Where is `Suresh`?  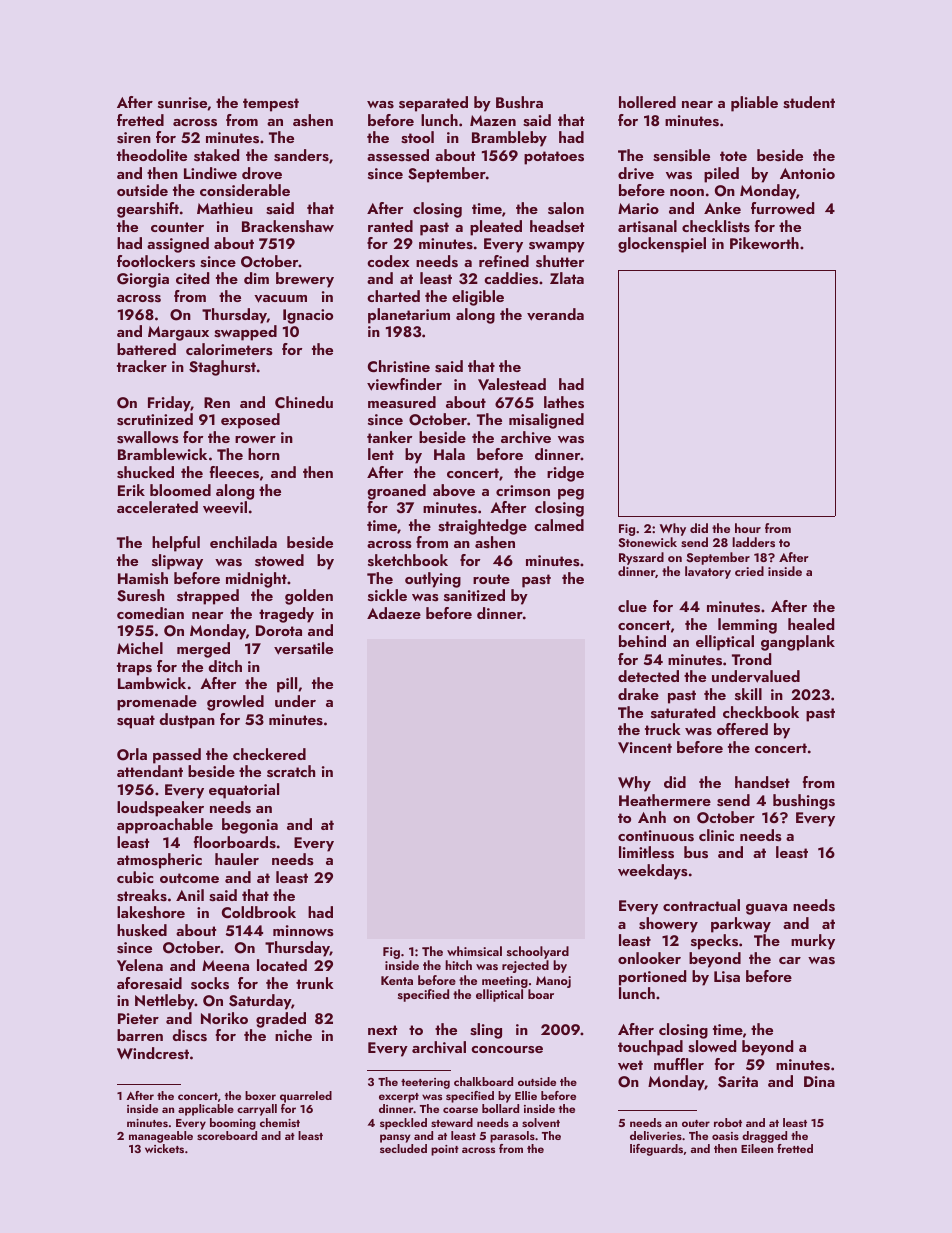 Suresh is located at coordinates (140, 595).
